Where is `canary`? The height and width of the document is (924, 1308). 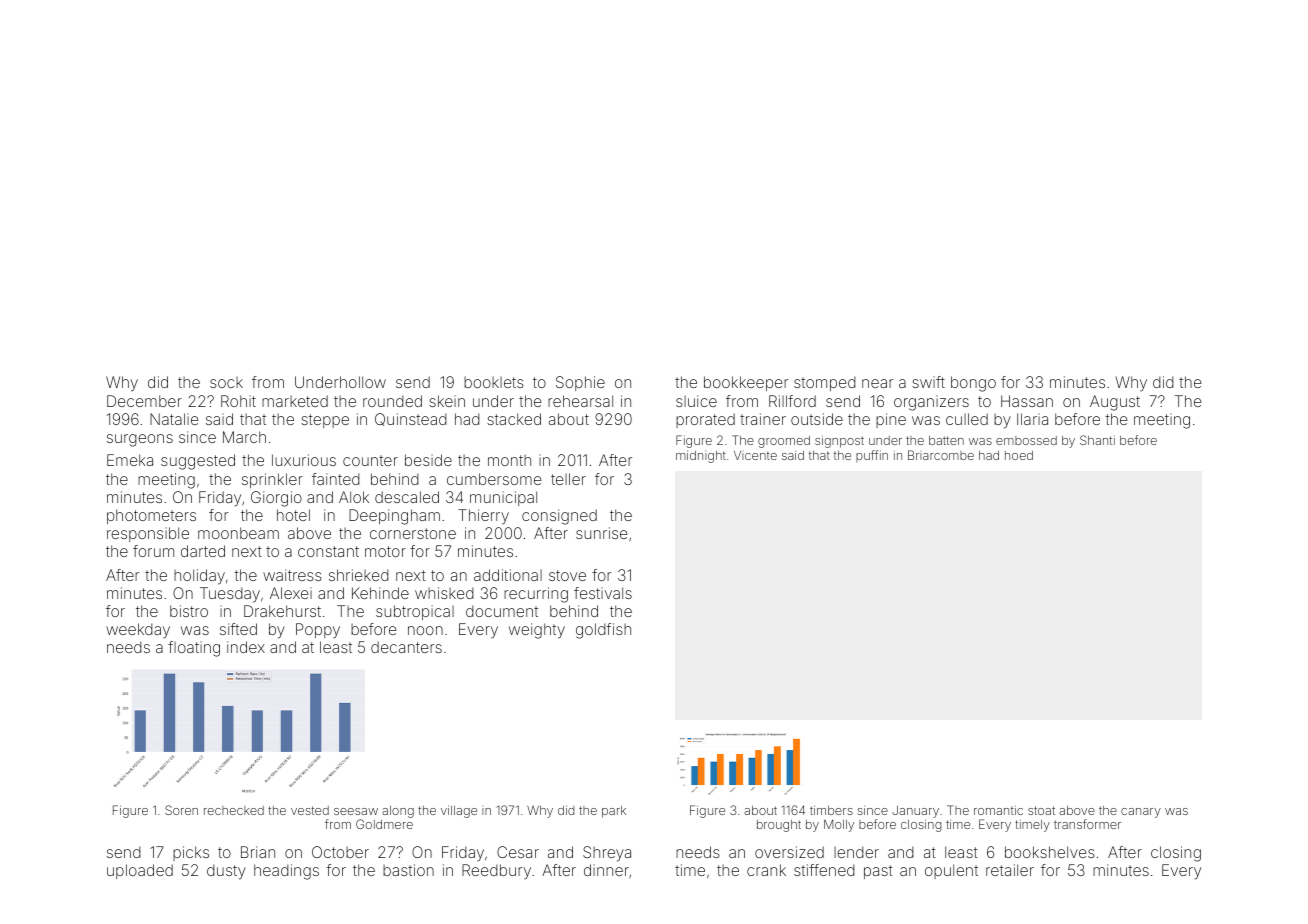 canary is located at coordinates (1141, 813).
